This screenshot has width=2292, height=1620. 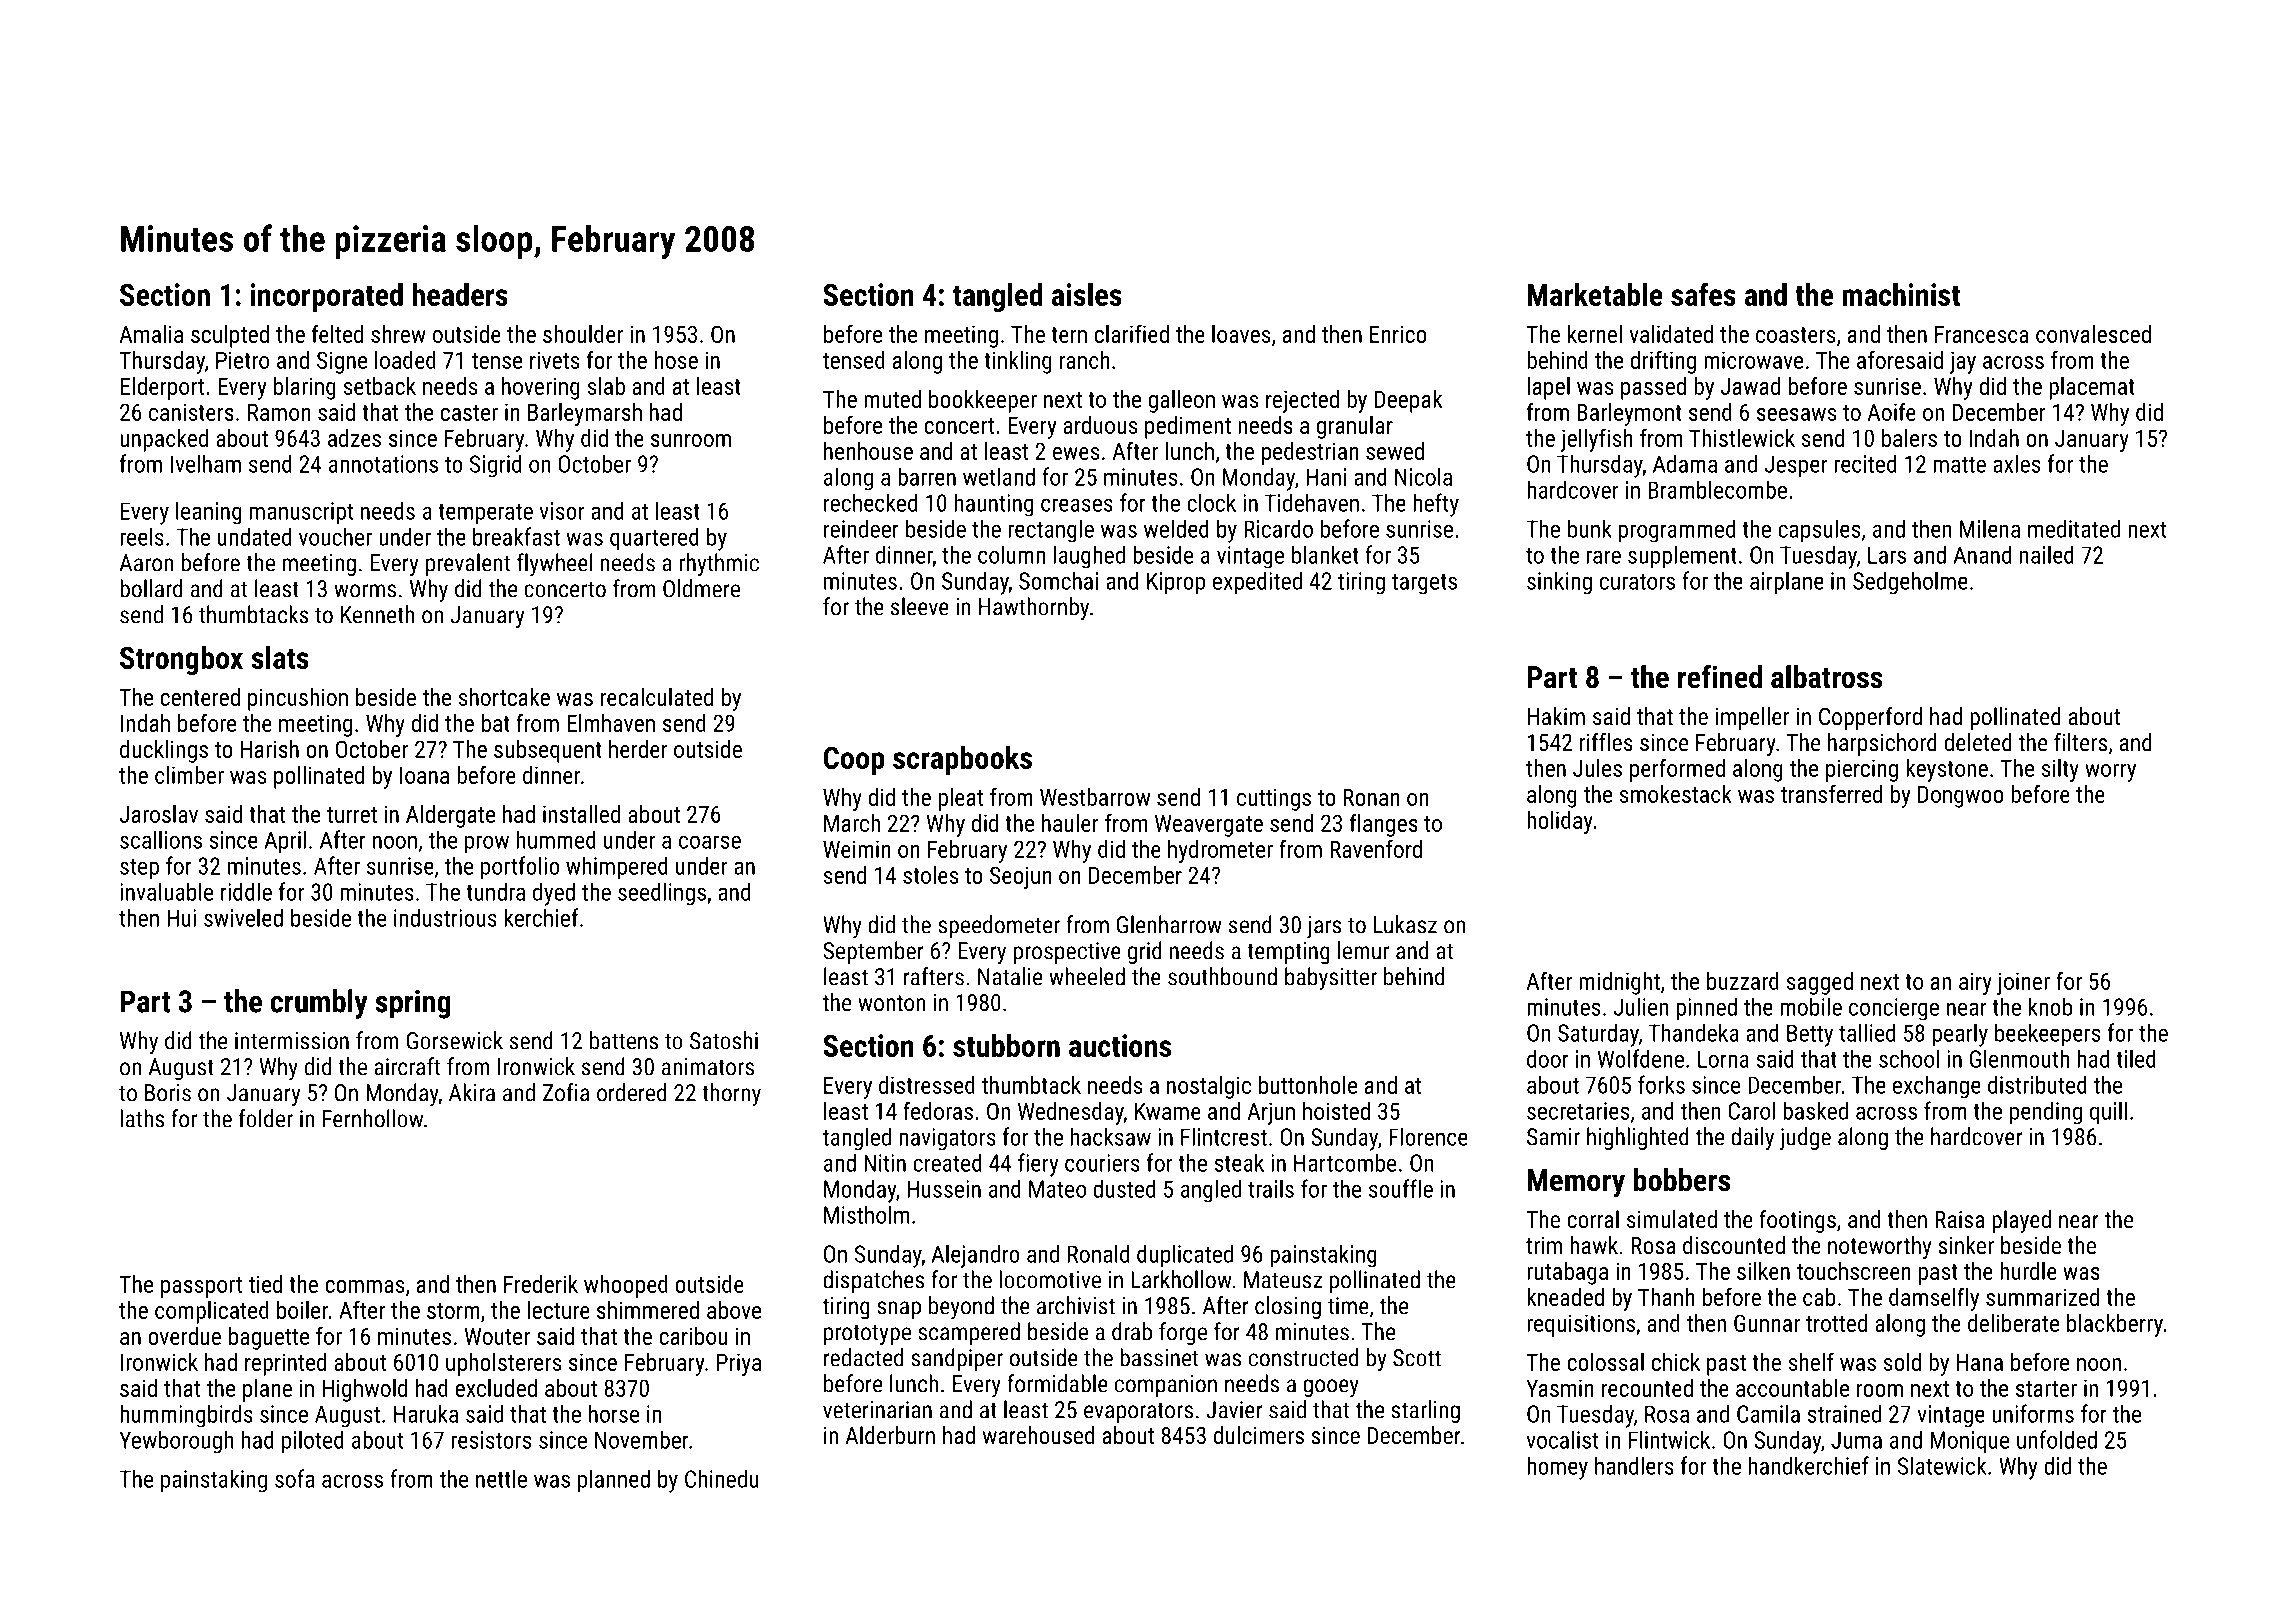 I want to click on machinist, so click(x=1901, y=294).
